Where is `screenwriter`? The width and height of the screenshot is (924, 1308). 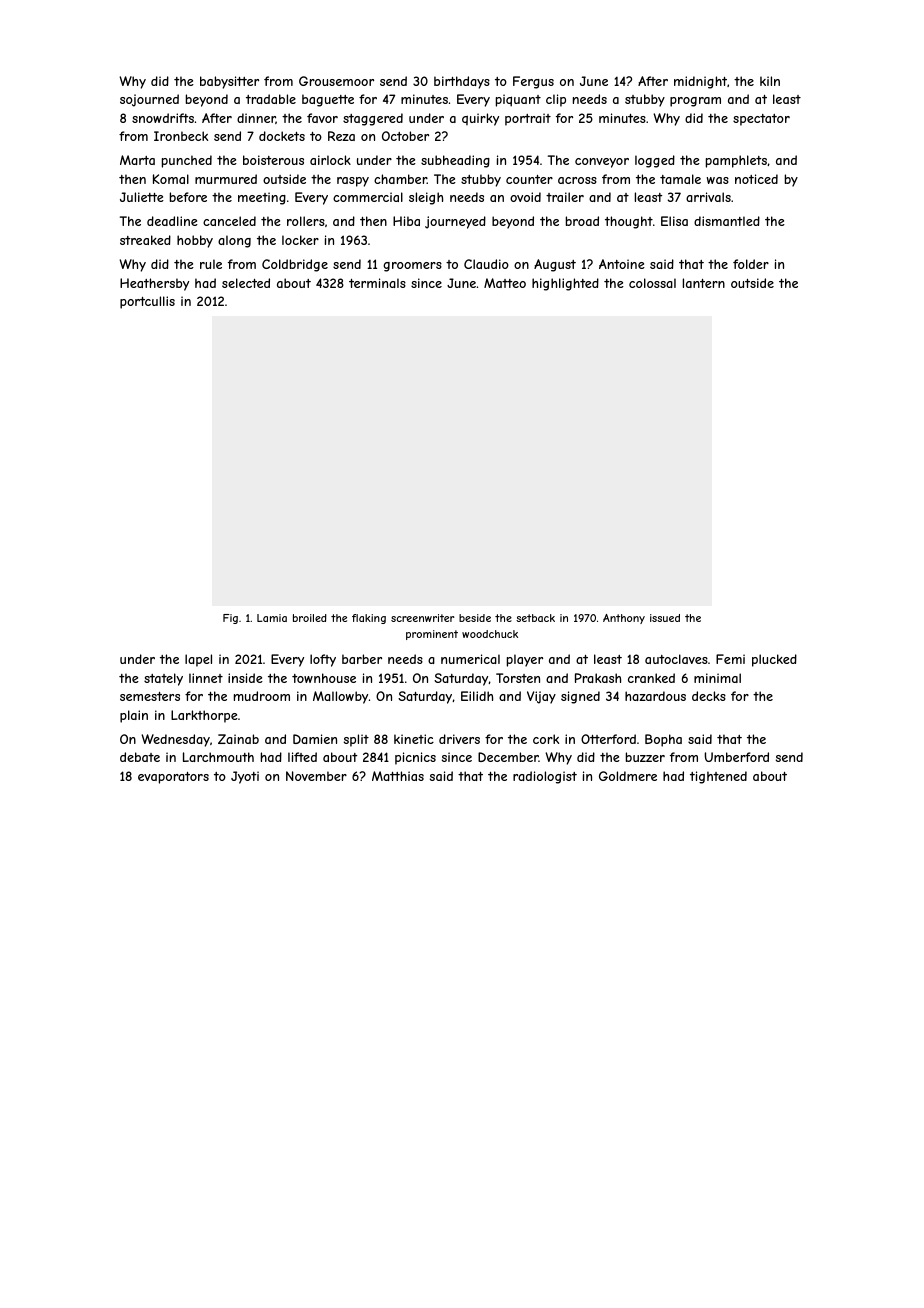 screenwriter is located at coordinates (423, 618).
